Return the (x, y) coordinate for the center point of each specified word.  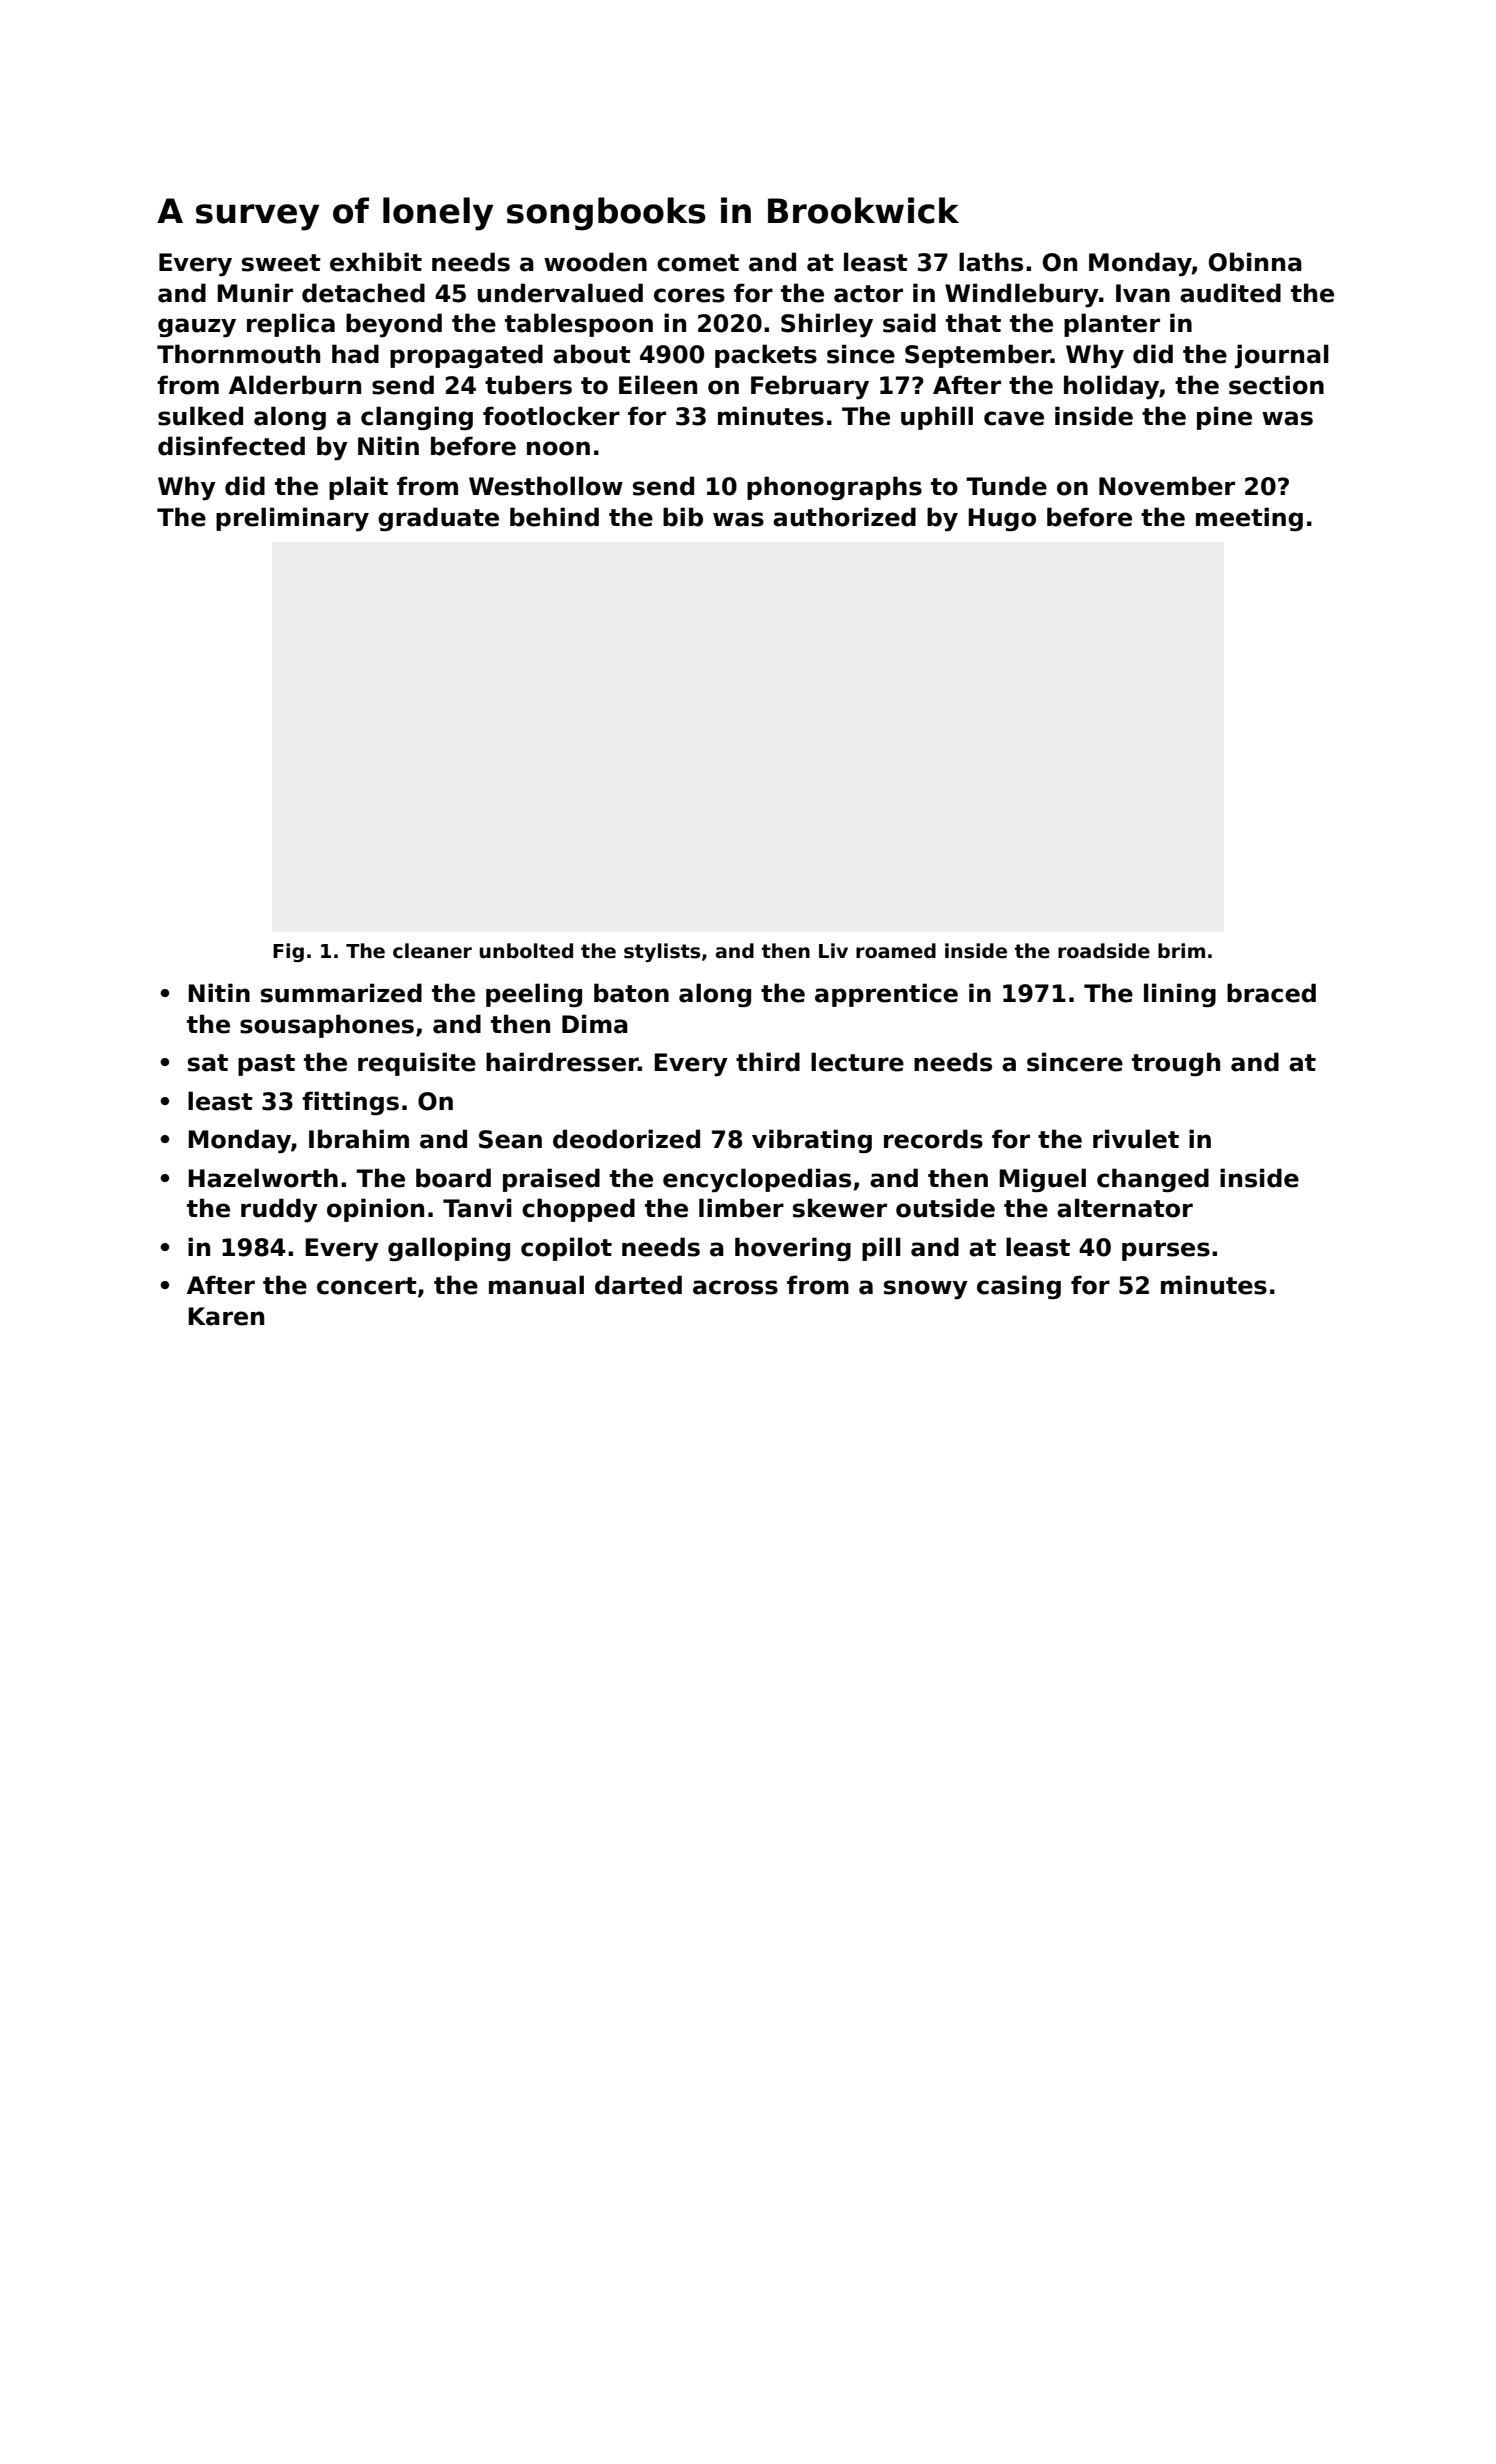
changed (1153, 1180)
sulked (200, 416)
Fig (288, 952)
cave (1014, 418)
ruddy (279, 1210)
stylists (662, 952)
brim (1181, 951)
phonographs (834, 488)
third (768, 1062)
